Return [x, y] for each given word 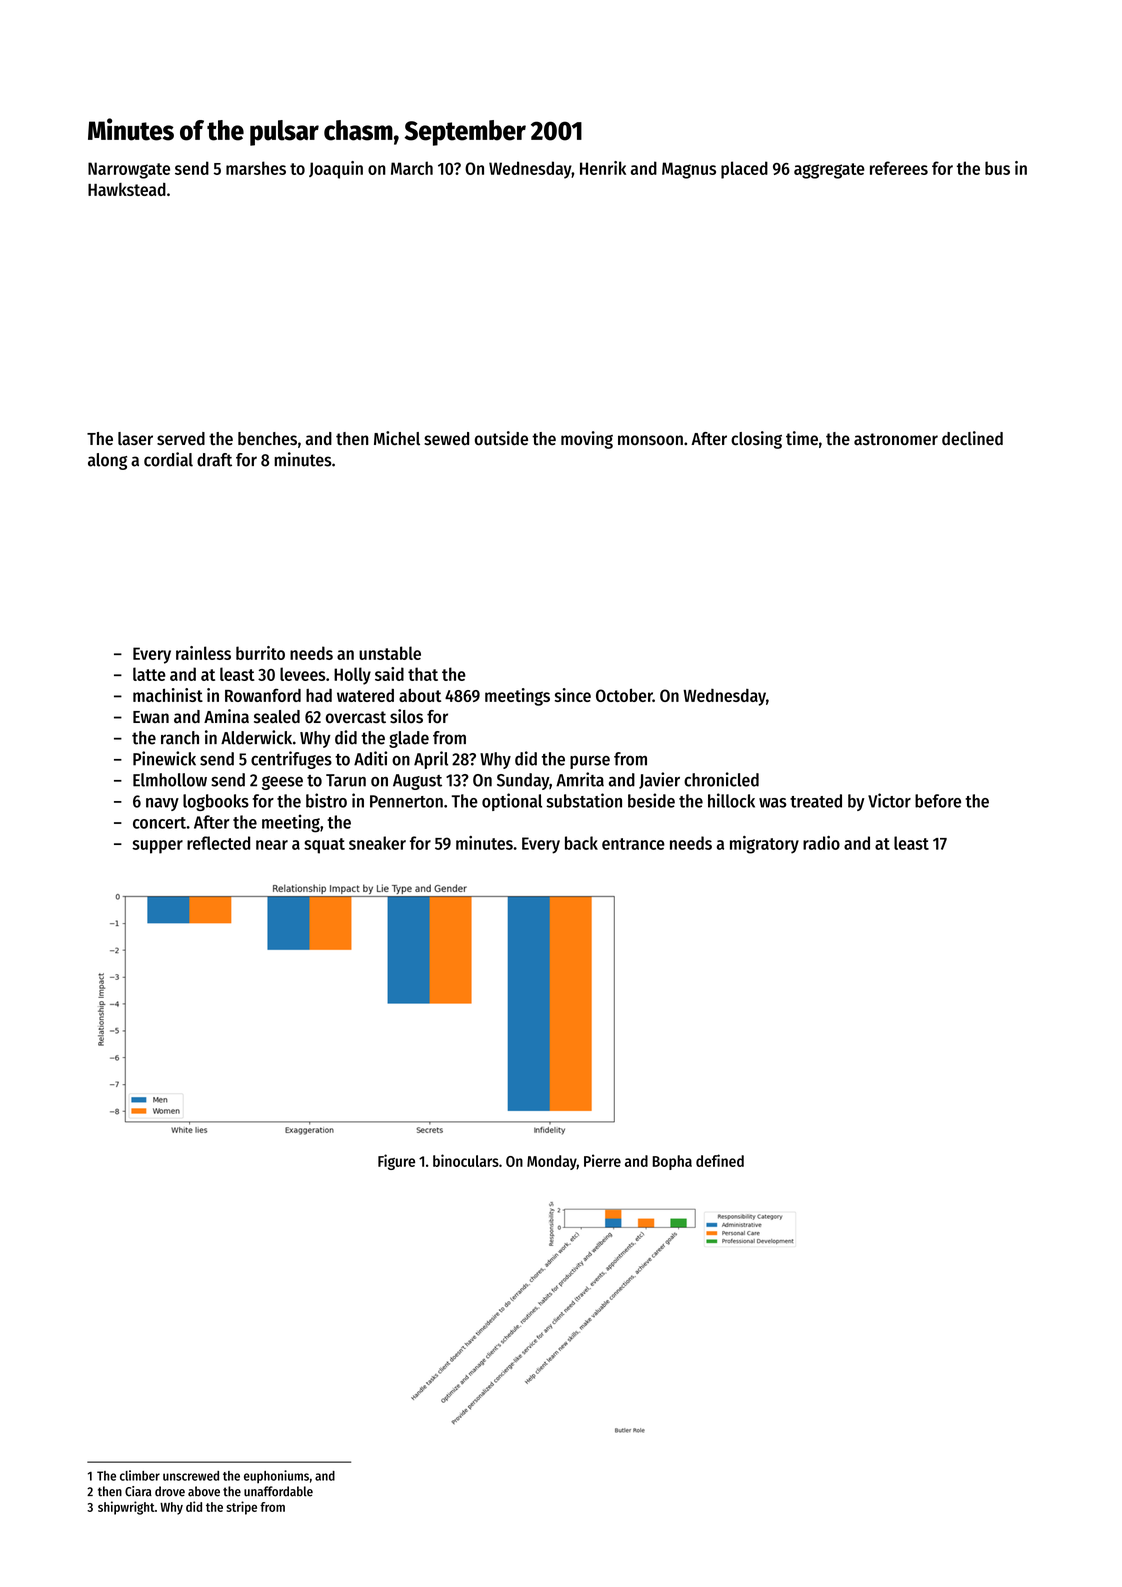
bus [997, 168]
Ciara [138, 1491]
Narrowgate [129, 170]
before [938, 801]
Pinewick [164, 758]
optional [512, 802]
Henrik [603, 168]
